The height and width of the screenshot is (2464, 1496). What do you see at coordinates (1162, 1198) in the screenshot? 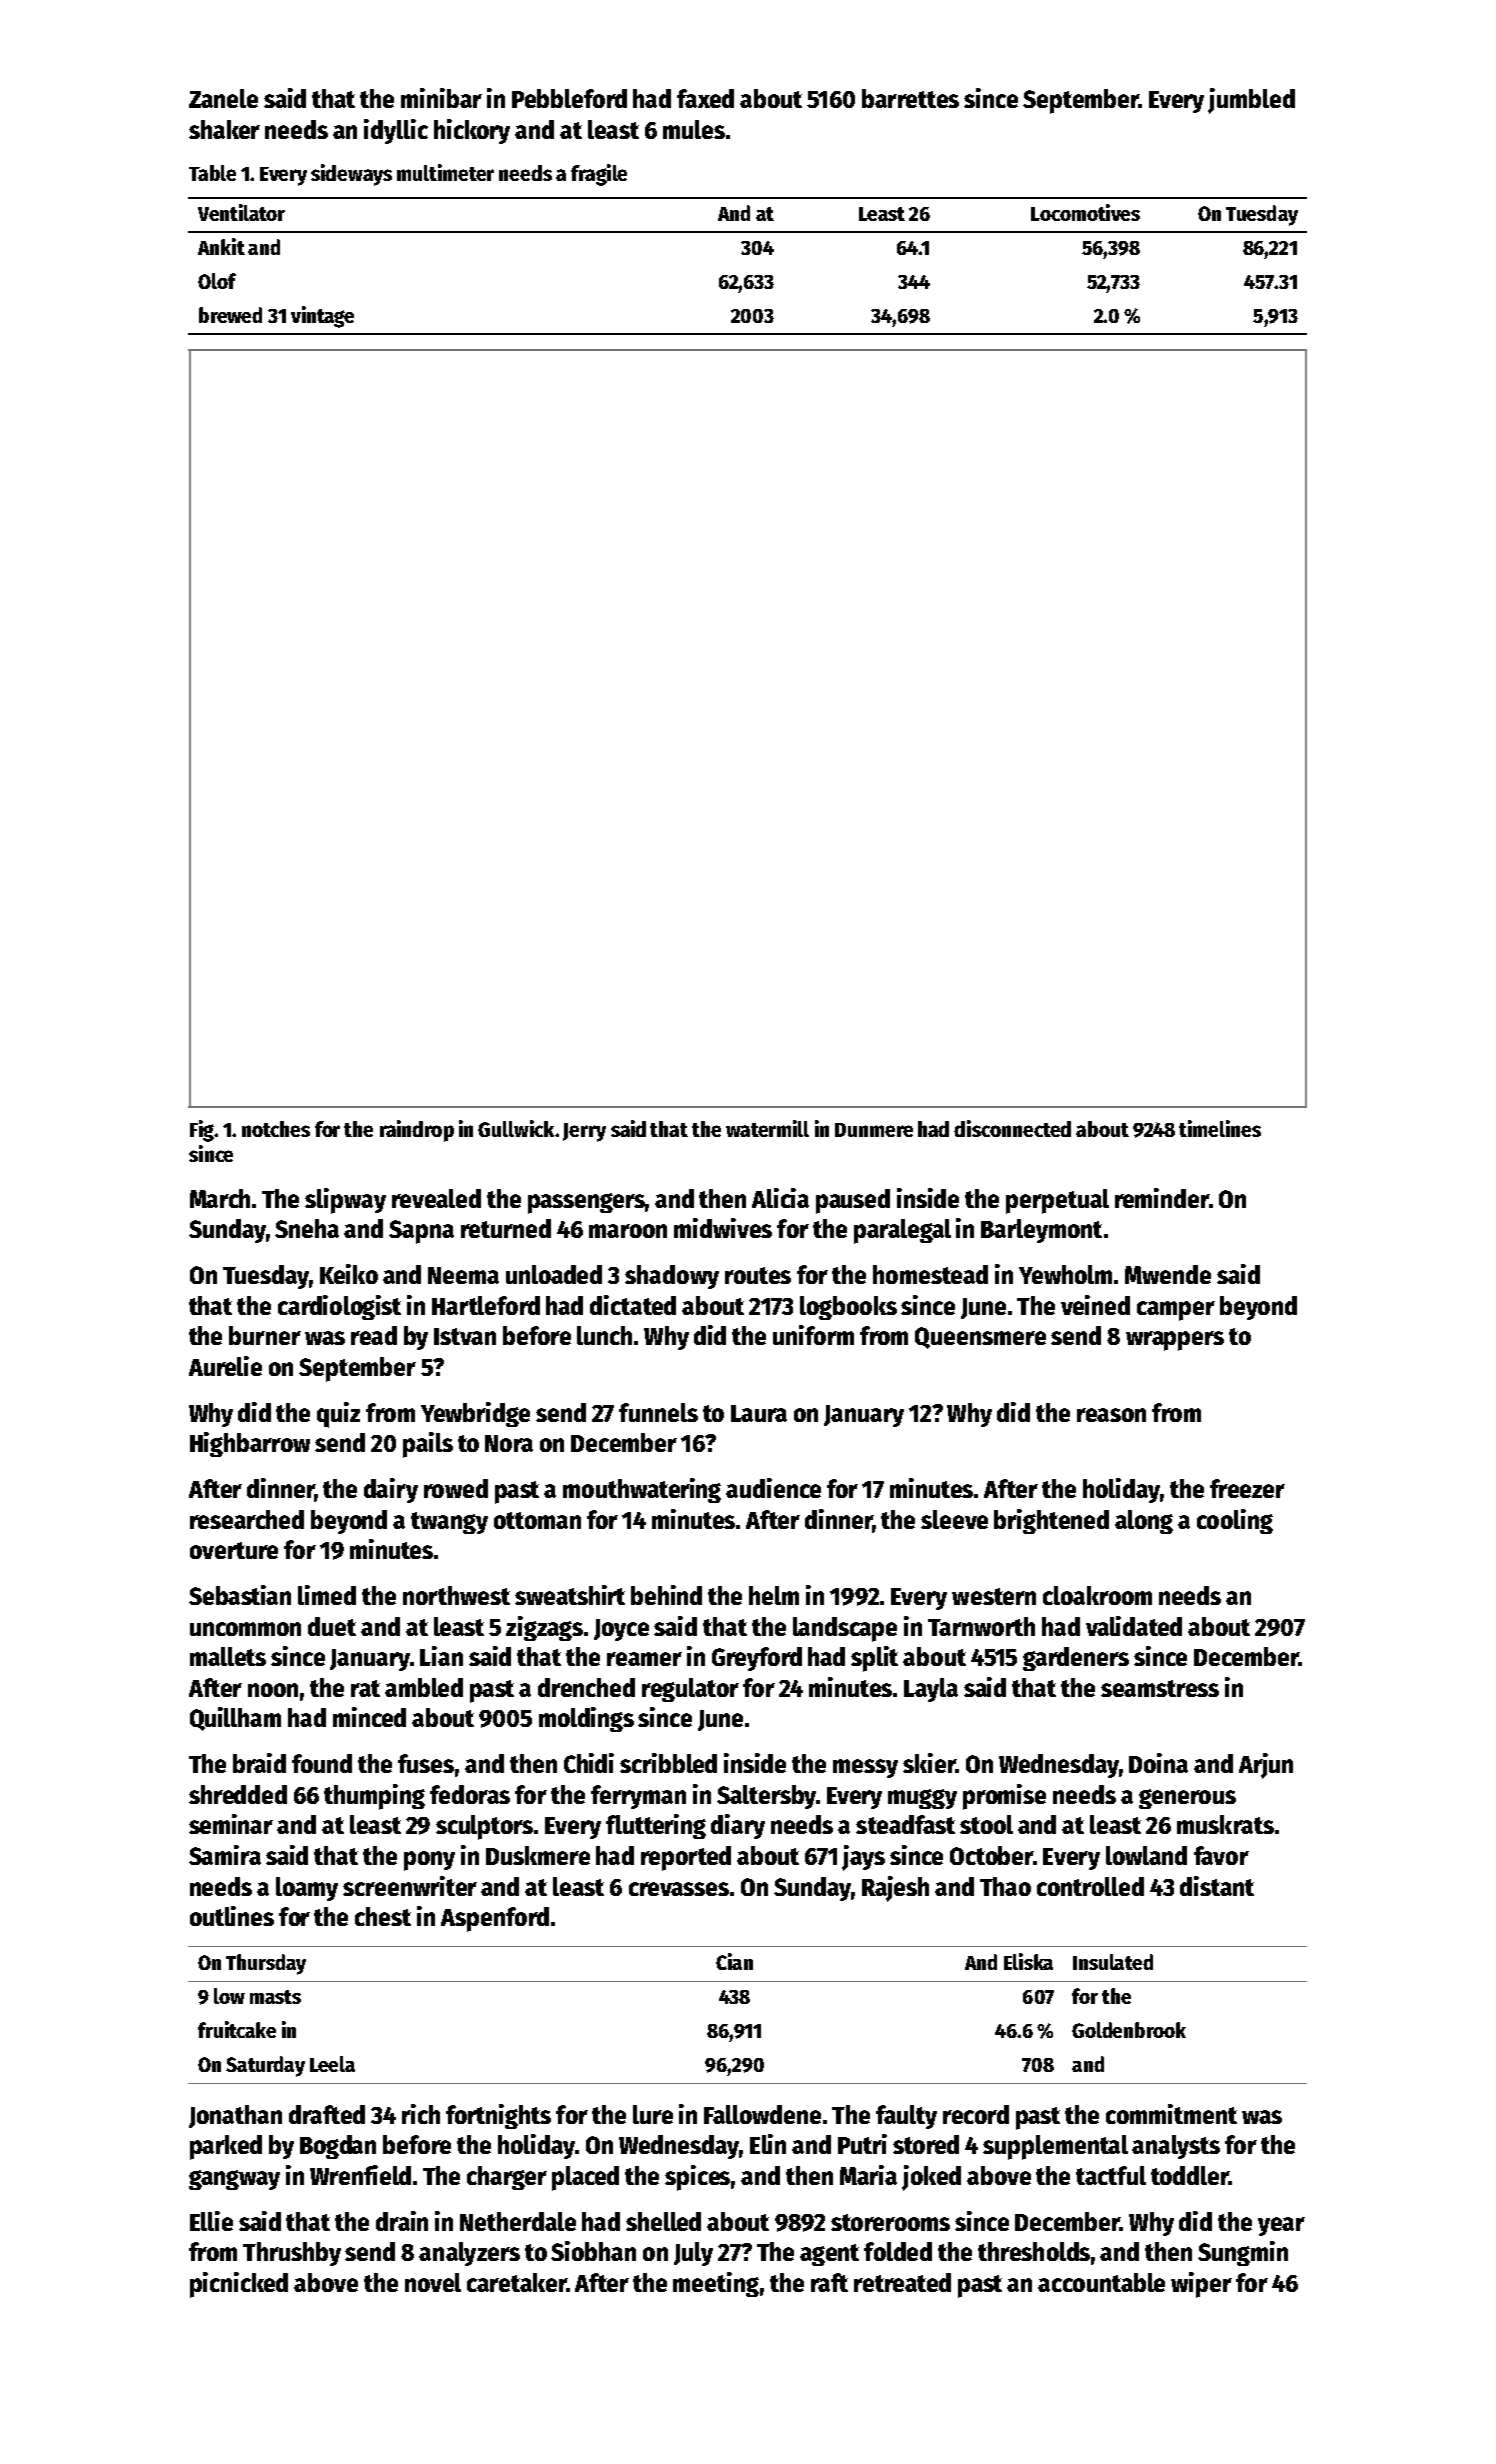
I see `reminder` at bounding box center [1162, 1198].
